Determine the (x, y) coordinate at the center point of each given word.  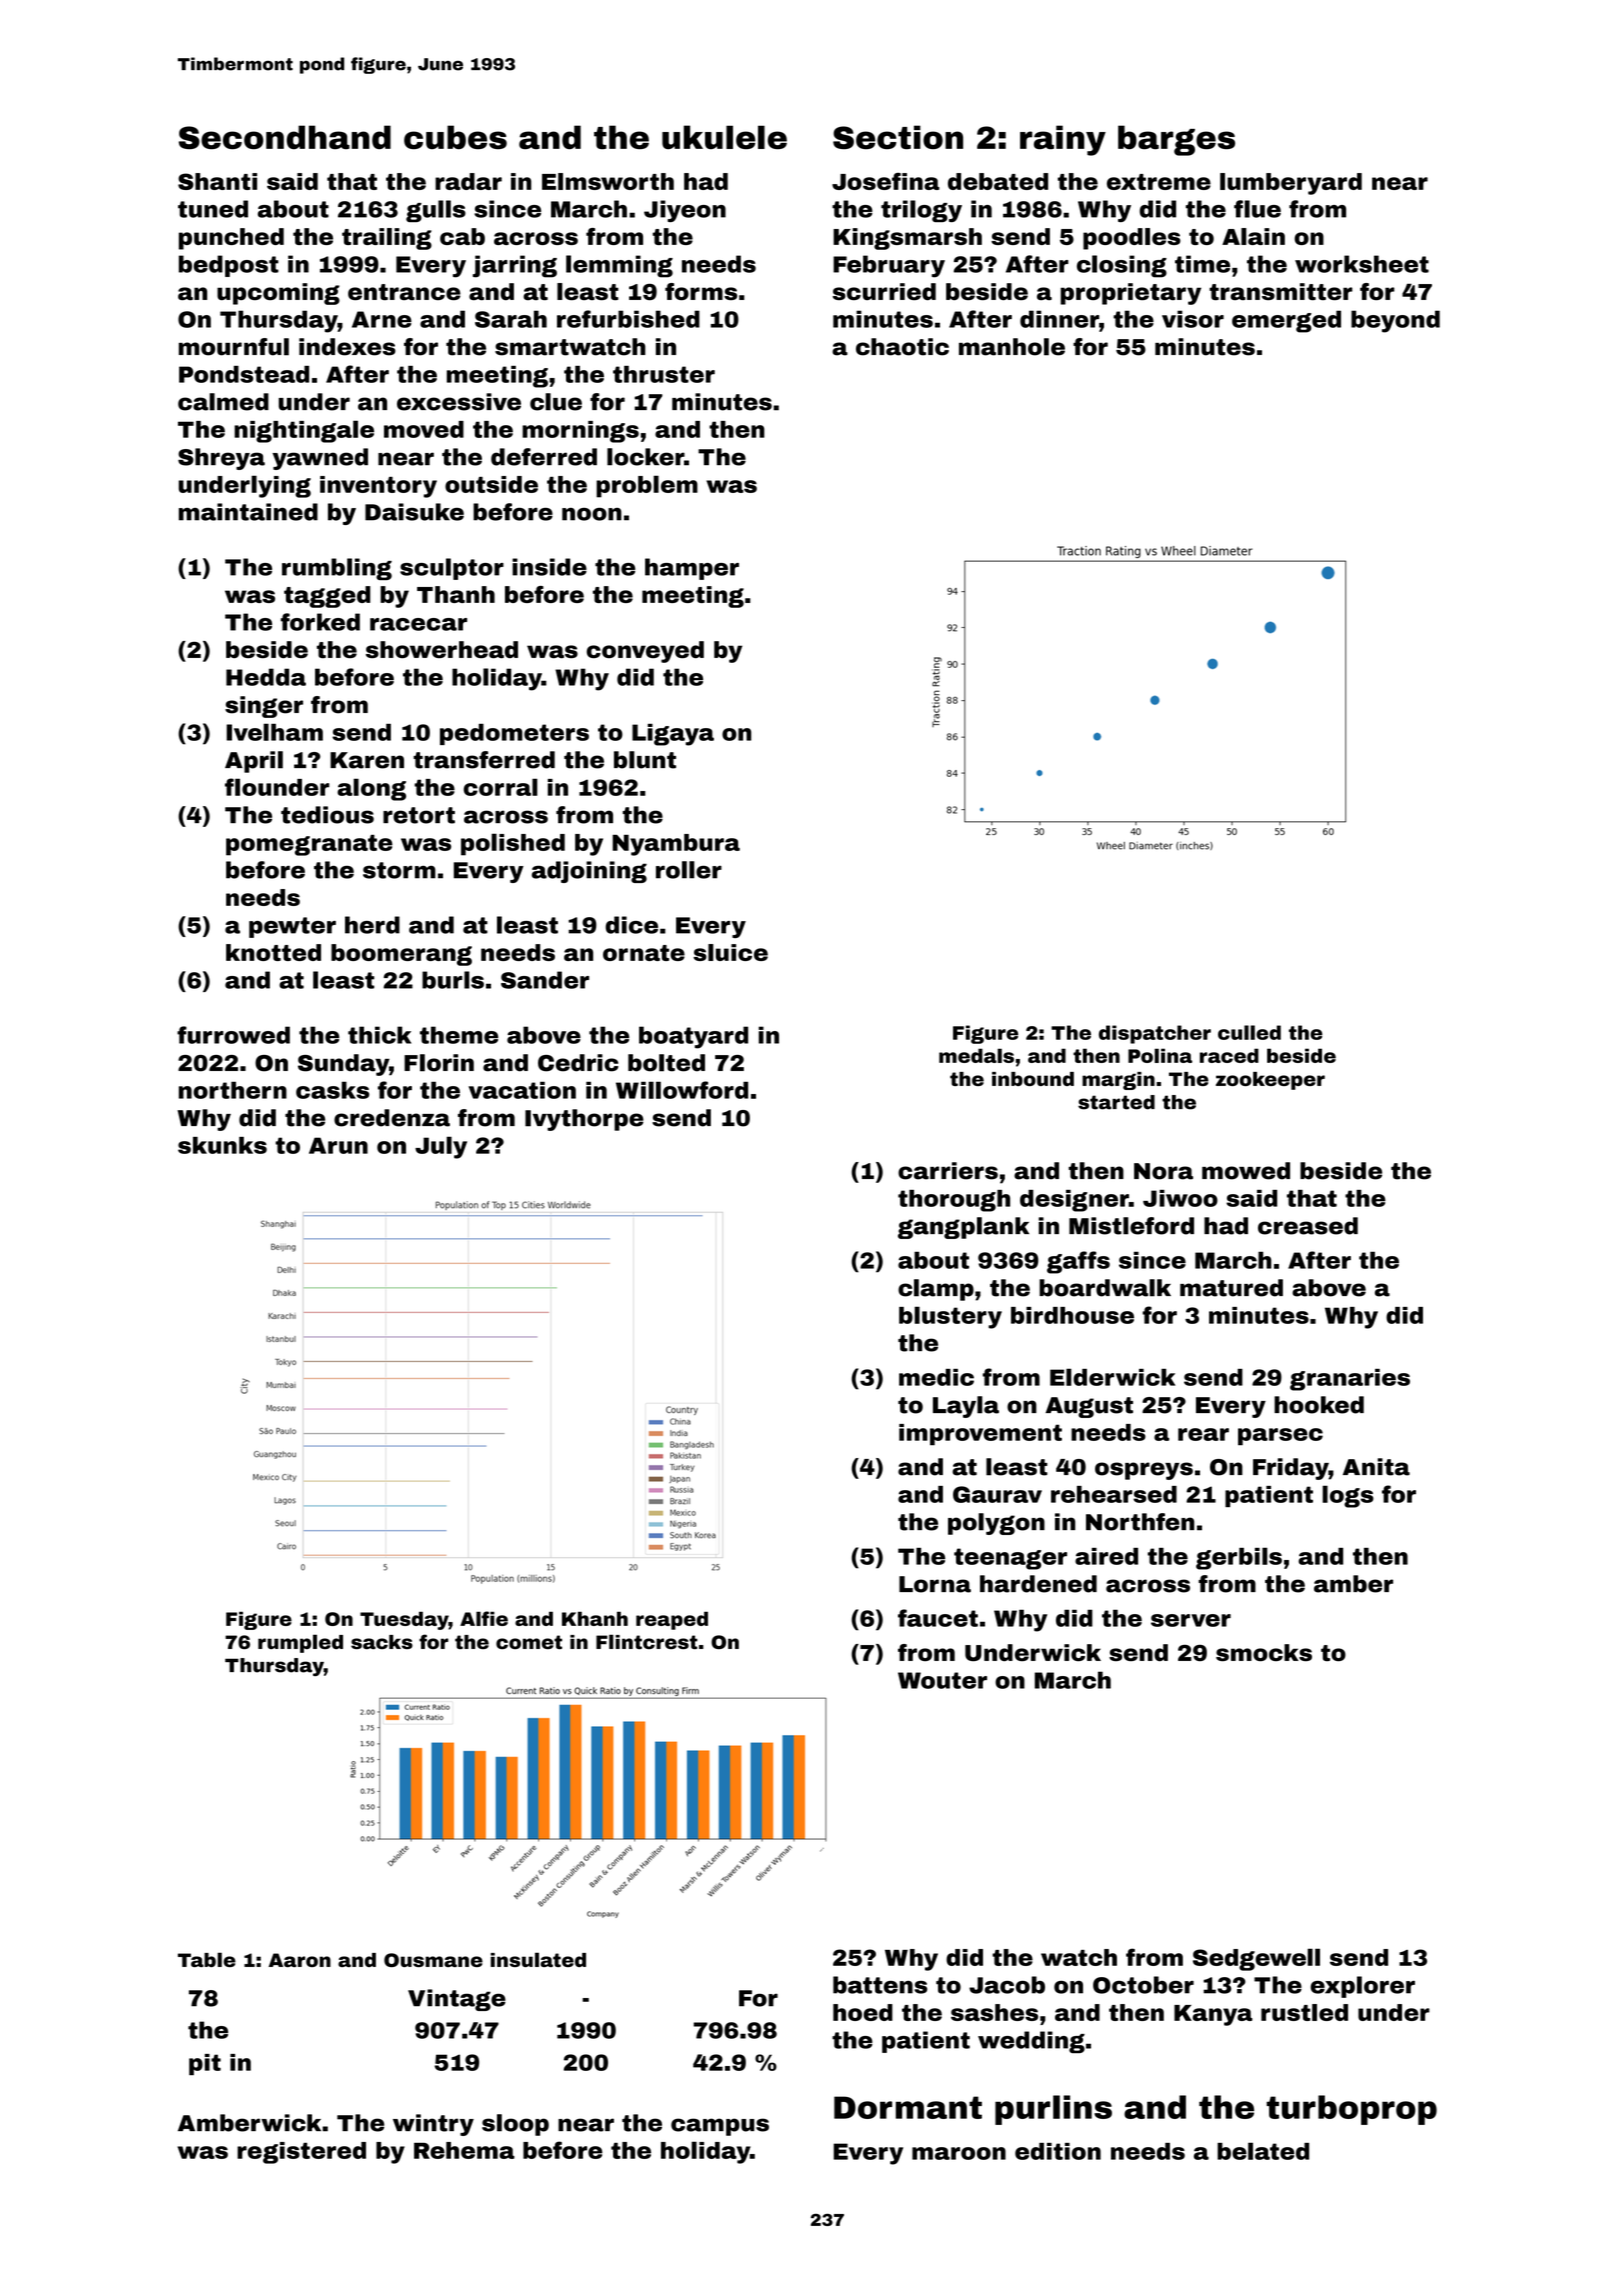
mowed (1246, 1171)
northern (233, 1090)
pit (205, 2064)
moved (424, 429)
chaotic (902, 347)
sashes (994, 2012)
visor (1193, 319)
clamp (936, 1290)
